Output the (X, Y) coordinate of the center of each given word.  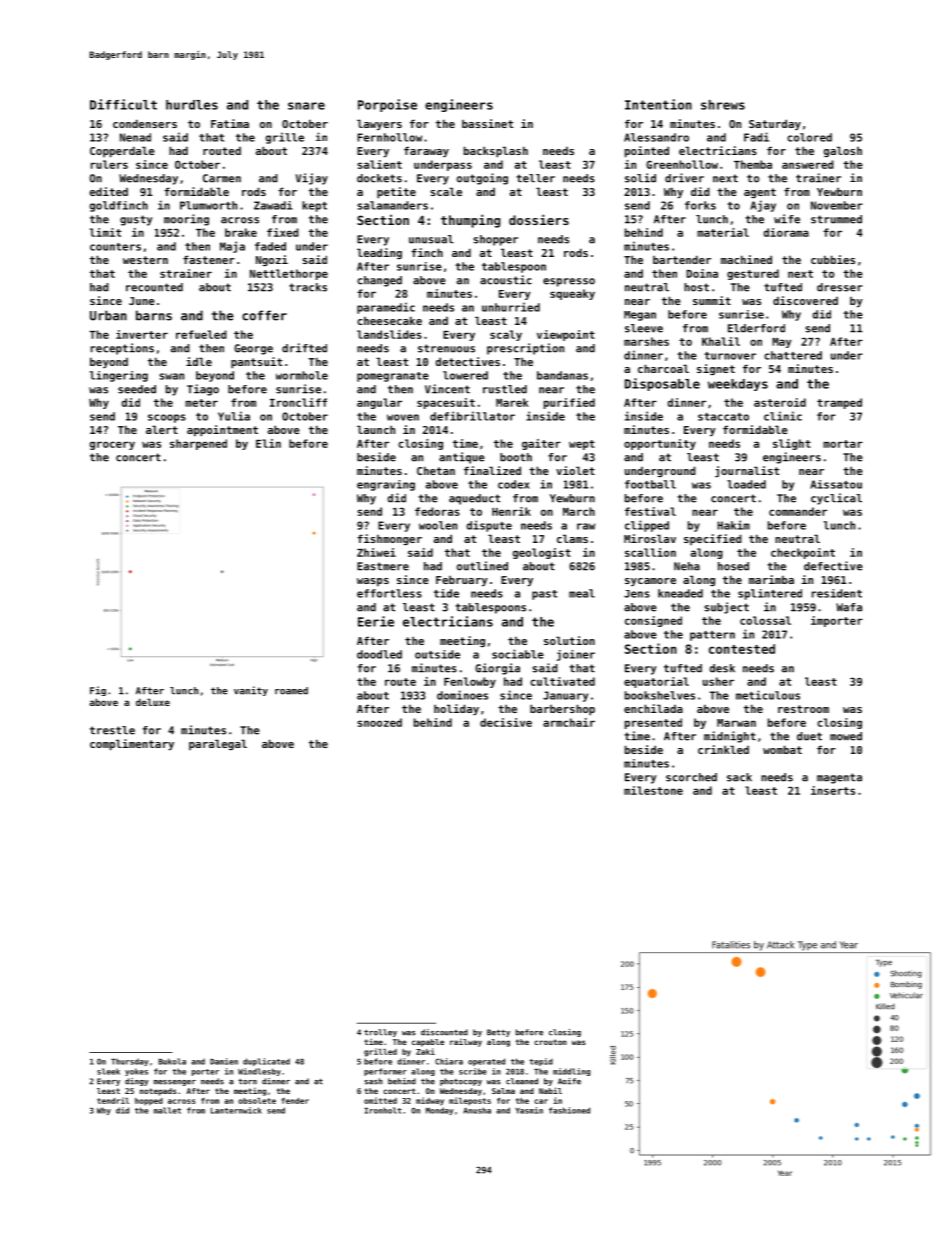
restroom (803, 709)
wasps (373, 582)
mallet (167, 1110)
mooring (186, 220)
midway (430, 1101)
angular (379, 403)
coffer (264, 315)
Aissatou (836, 484)
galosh (843, 151)
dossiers (539, 219)
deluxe (153, 702)
